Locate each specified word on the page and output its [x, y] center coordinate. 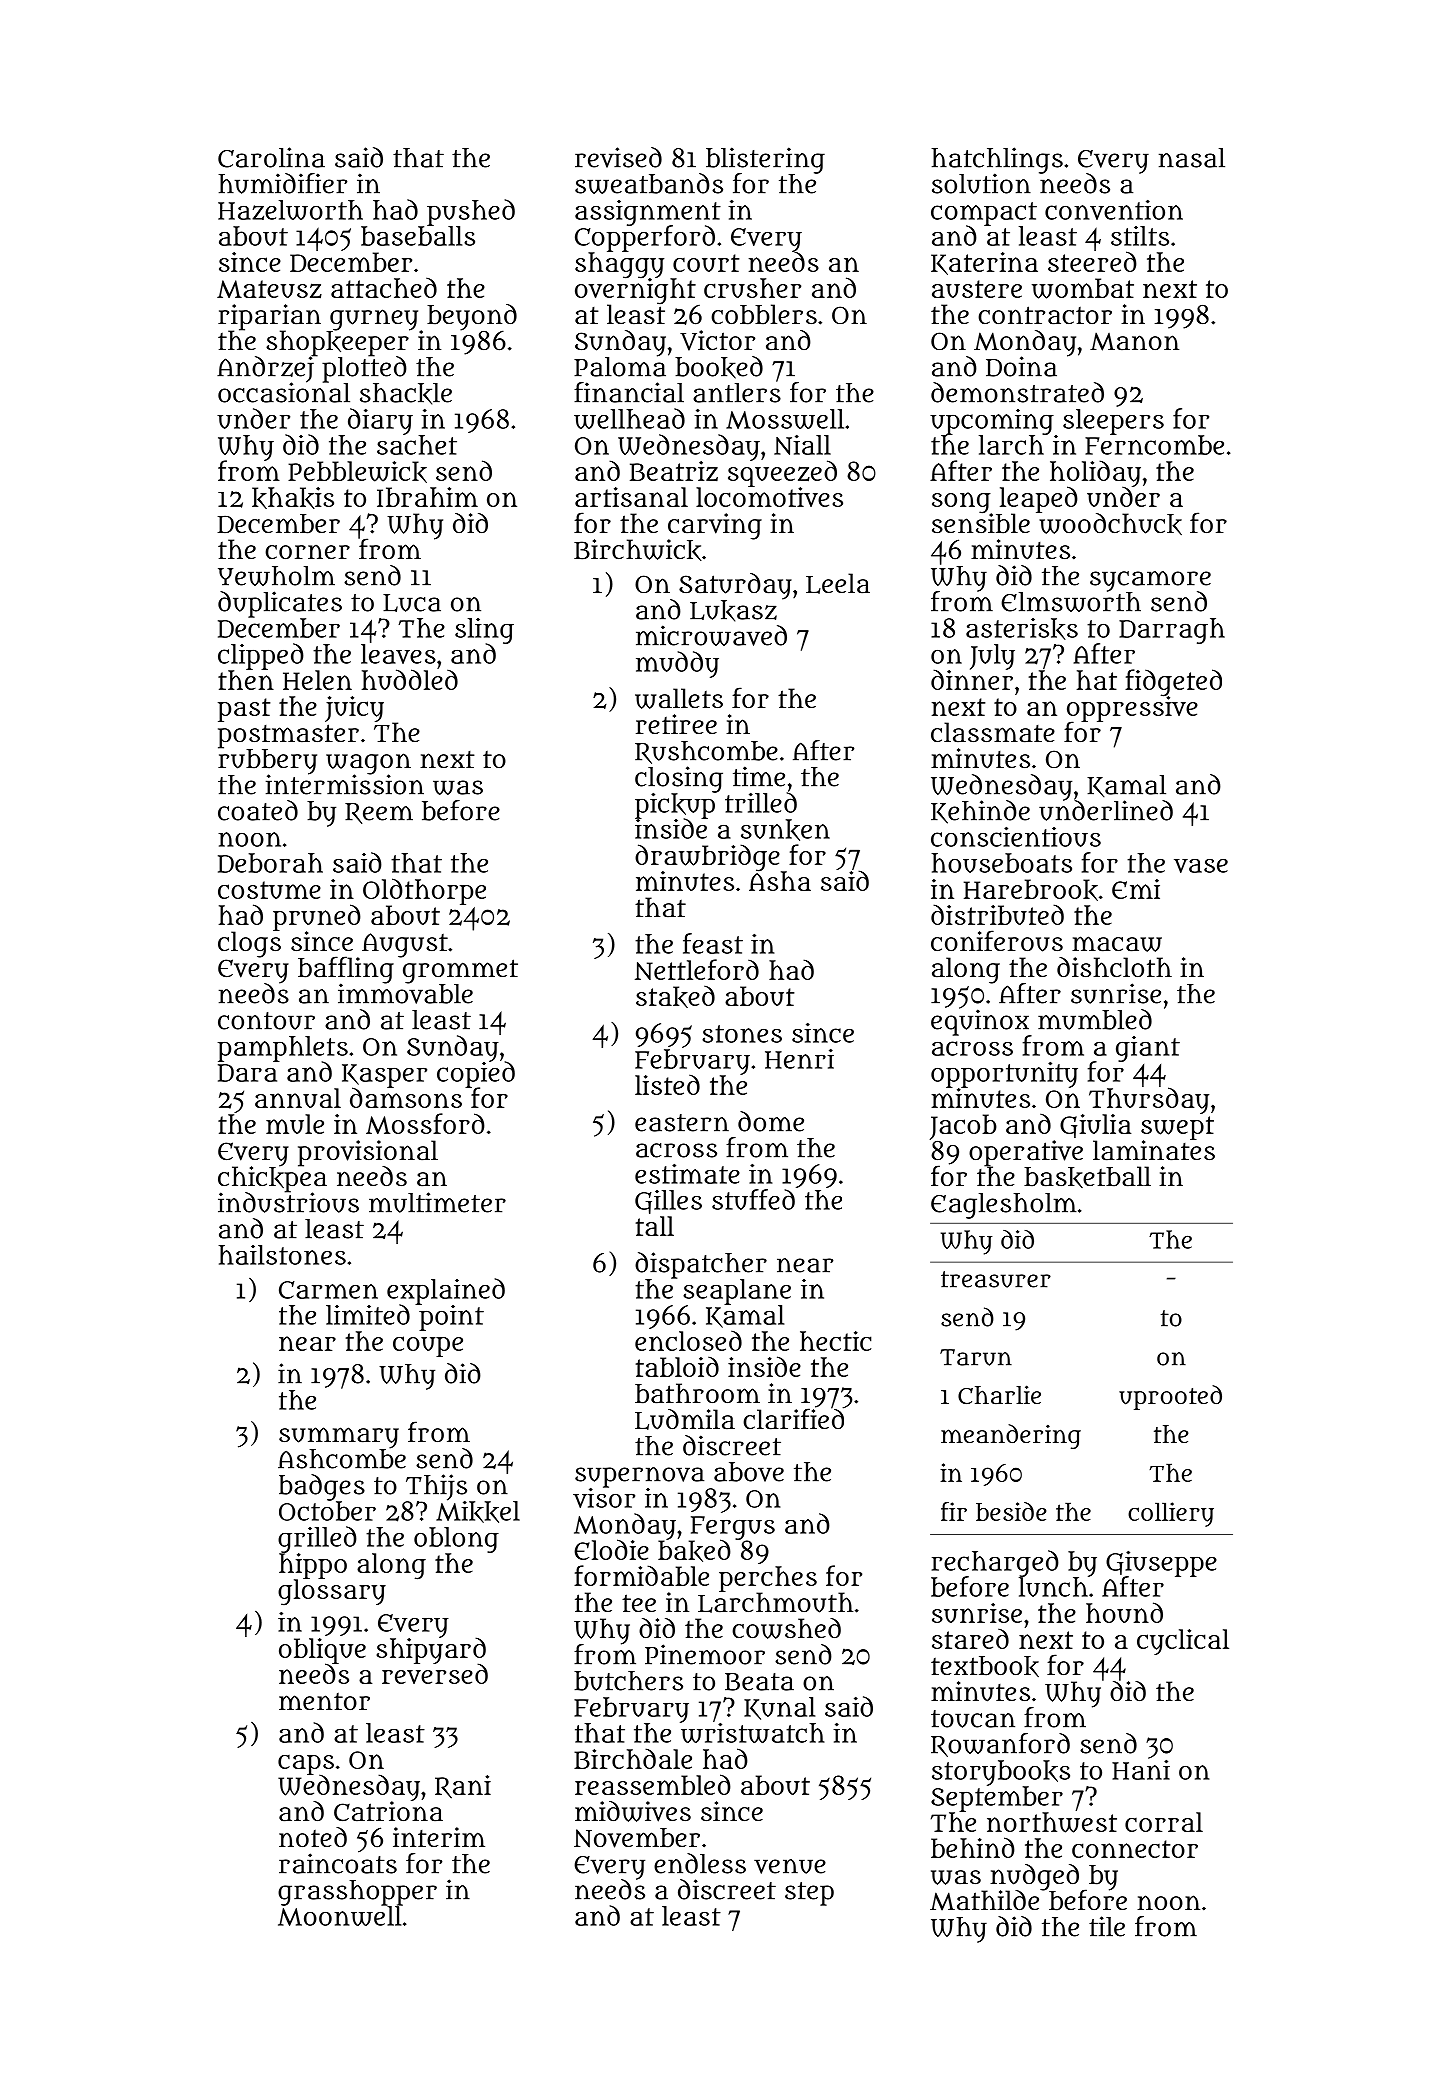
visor [604, 1498]
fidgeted [1173, 682]
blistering [765, 160]
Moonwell [339, 1916]
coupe [428, 1346]
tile [1107, 1926]
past [244, 710]
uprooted [1170, 1397]
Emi [1136, 889]
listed [667, 1085]
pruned [317, 917]
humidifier [282, 183]
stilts [1140, 236]
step [809, 1894]
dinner [972, 680]
